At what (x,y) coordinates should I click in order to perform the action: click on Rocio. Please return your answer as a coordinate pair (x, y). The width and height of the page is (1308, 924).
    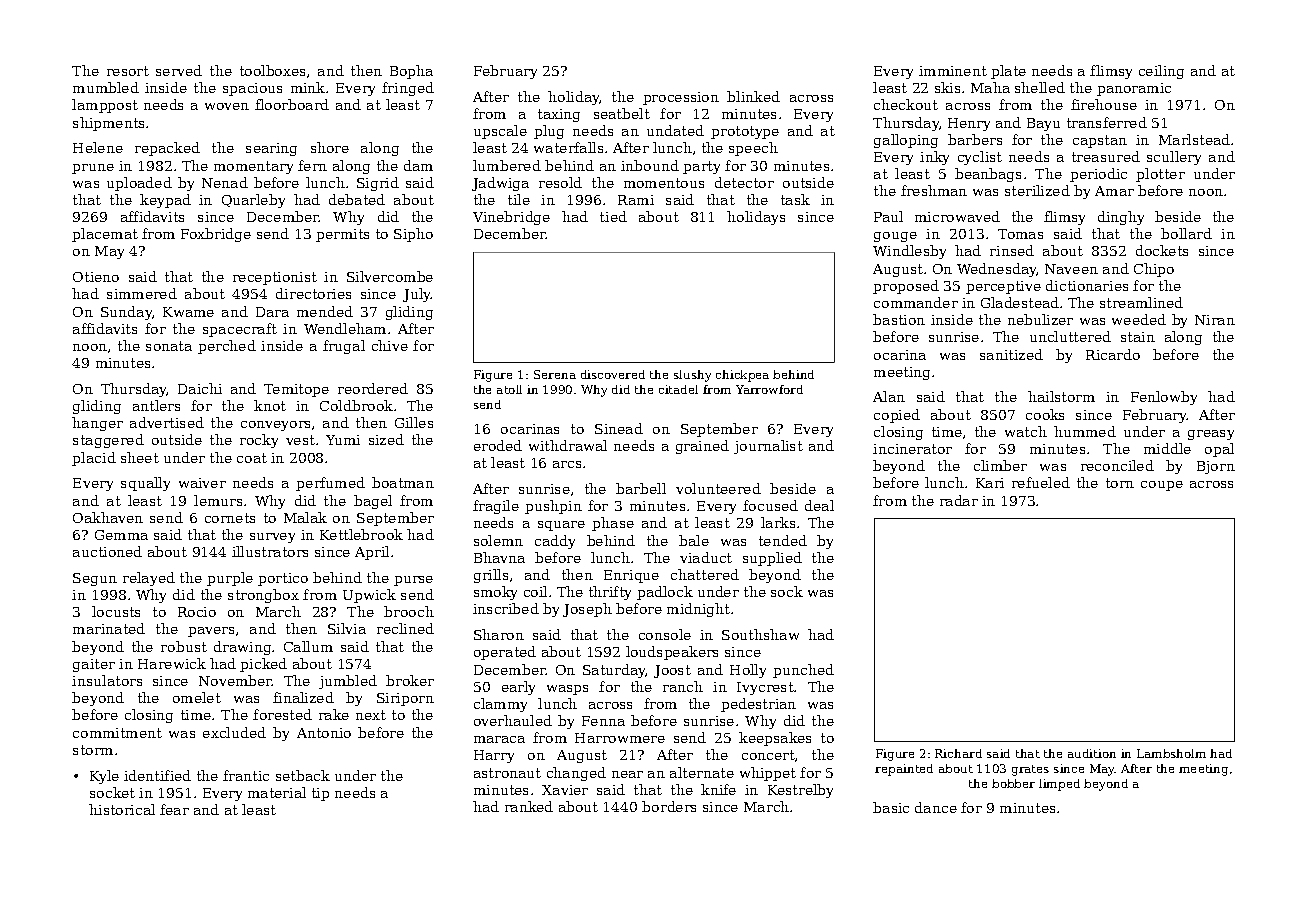
    Looking at the image, I should click on (197, 612).
